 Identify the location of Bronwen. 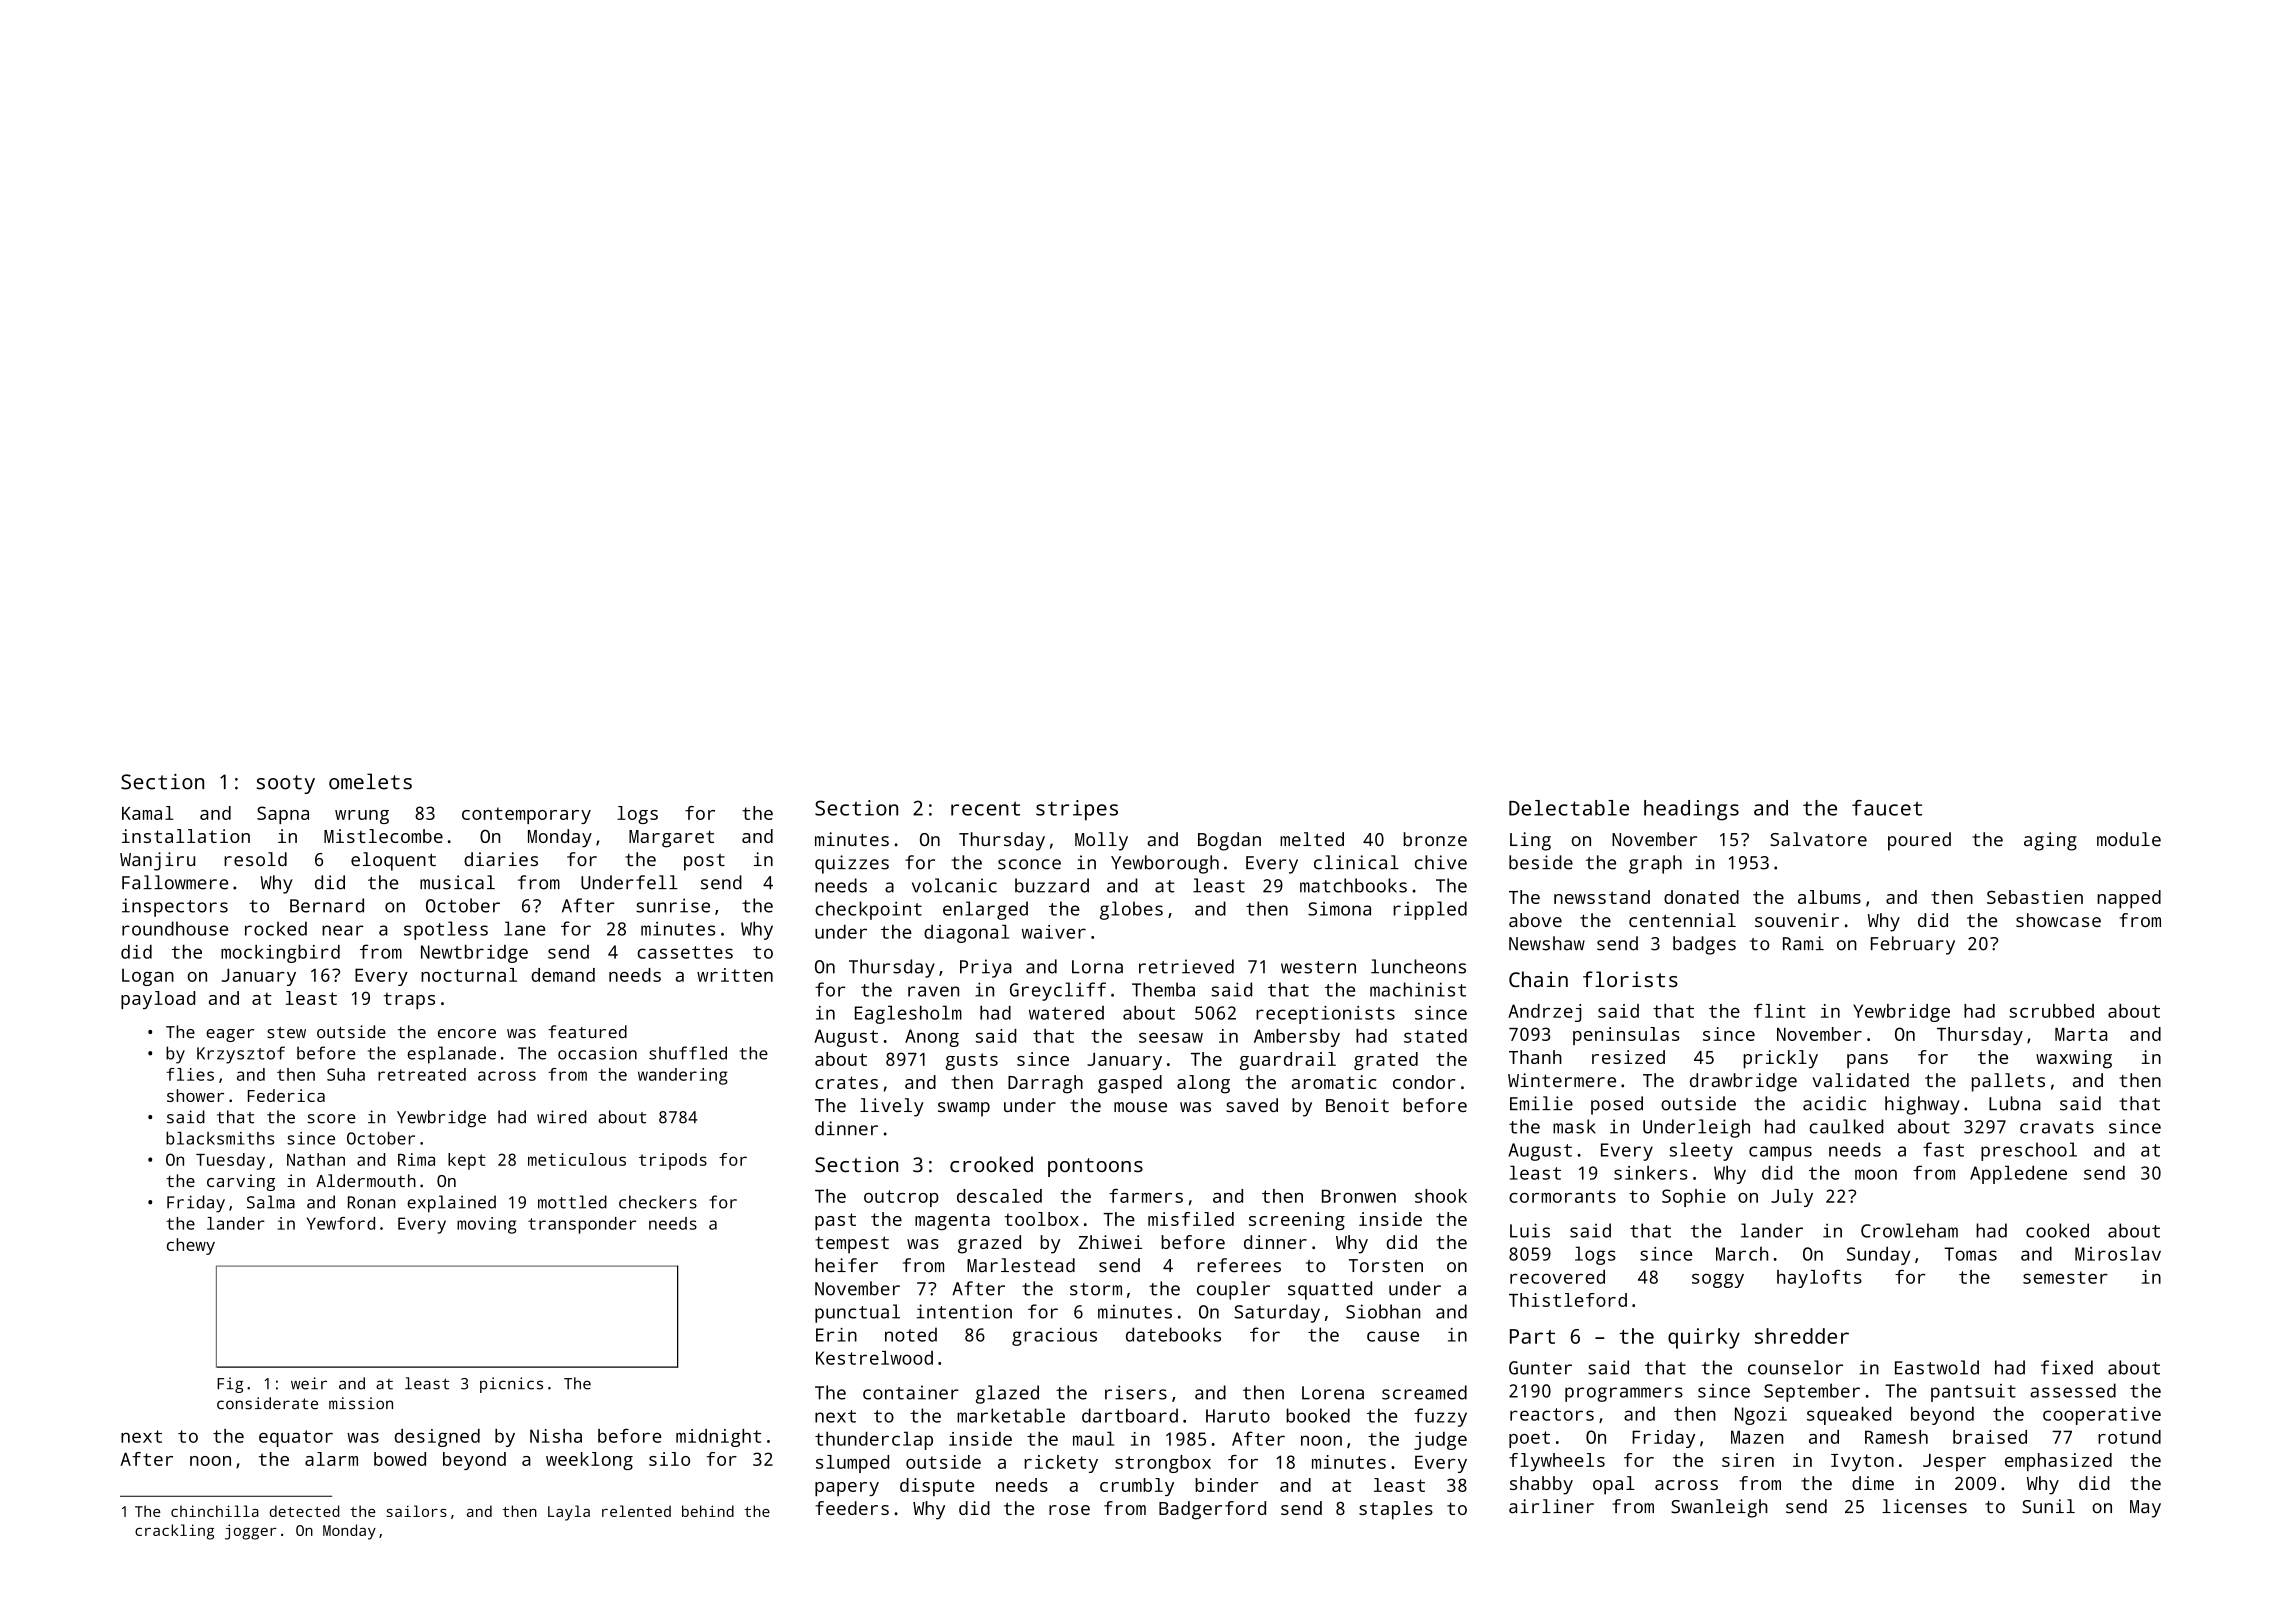
(1359, 1196).
